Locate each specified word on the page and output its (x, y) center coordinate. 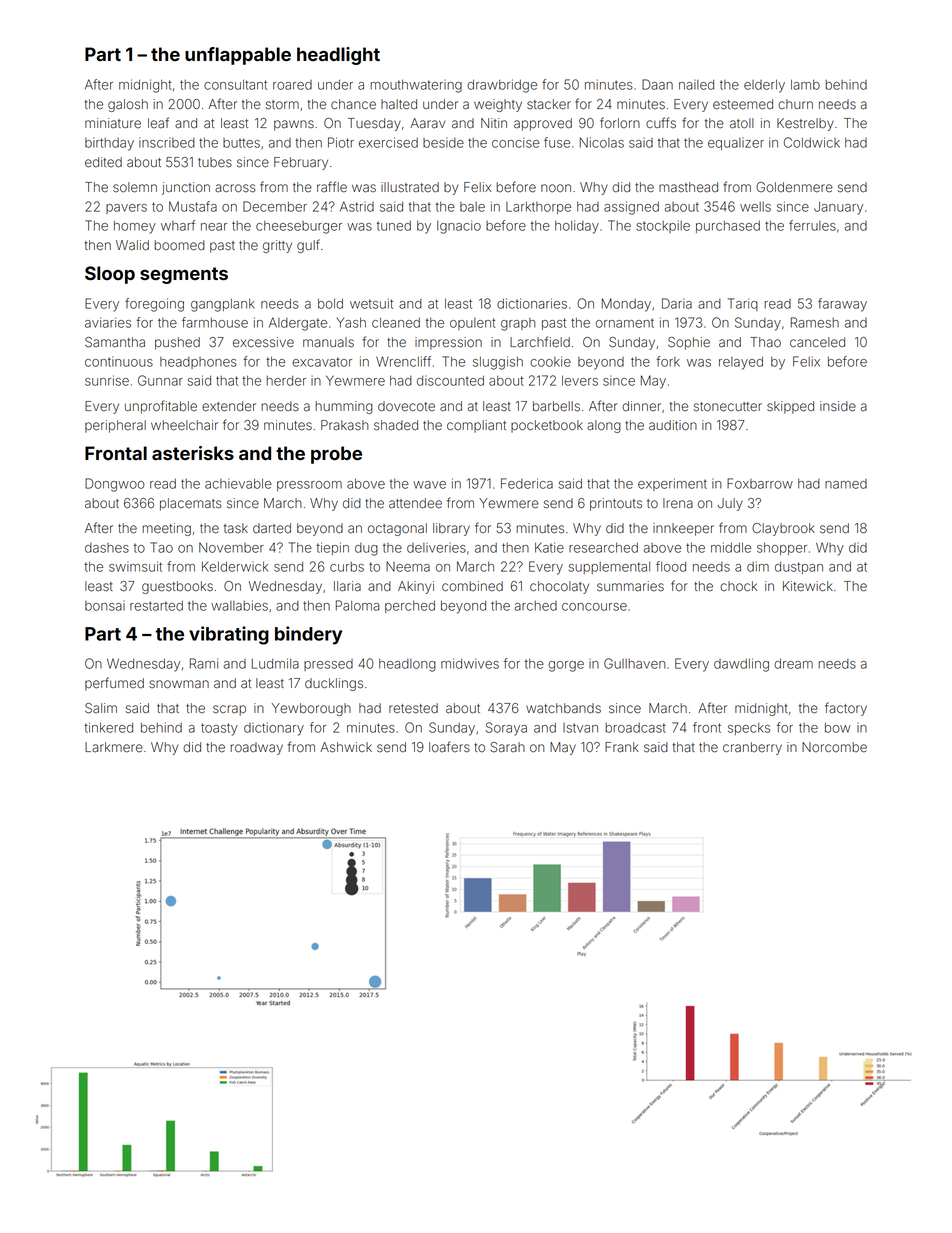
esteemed (743, 104)
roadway (257, 748)
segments (184, 275)
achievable (238, 483)
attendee (415, 503)
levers (580, 381)
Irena (678, 503)
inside (838, 406)
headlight (338, 56)
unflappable (238, 56)
